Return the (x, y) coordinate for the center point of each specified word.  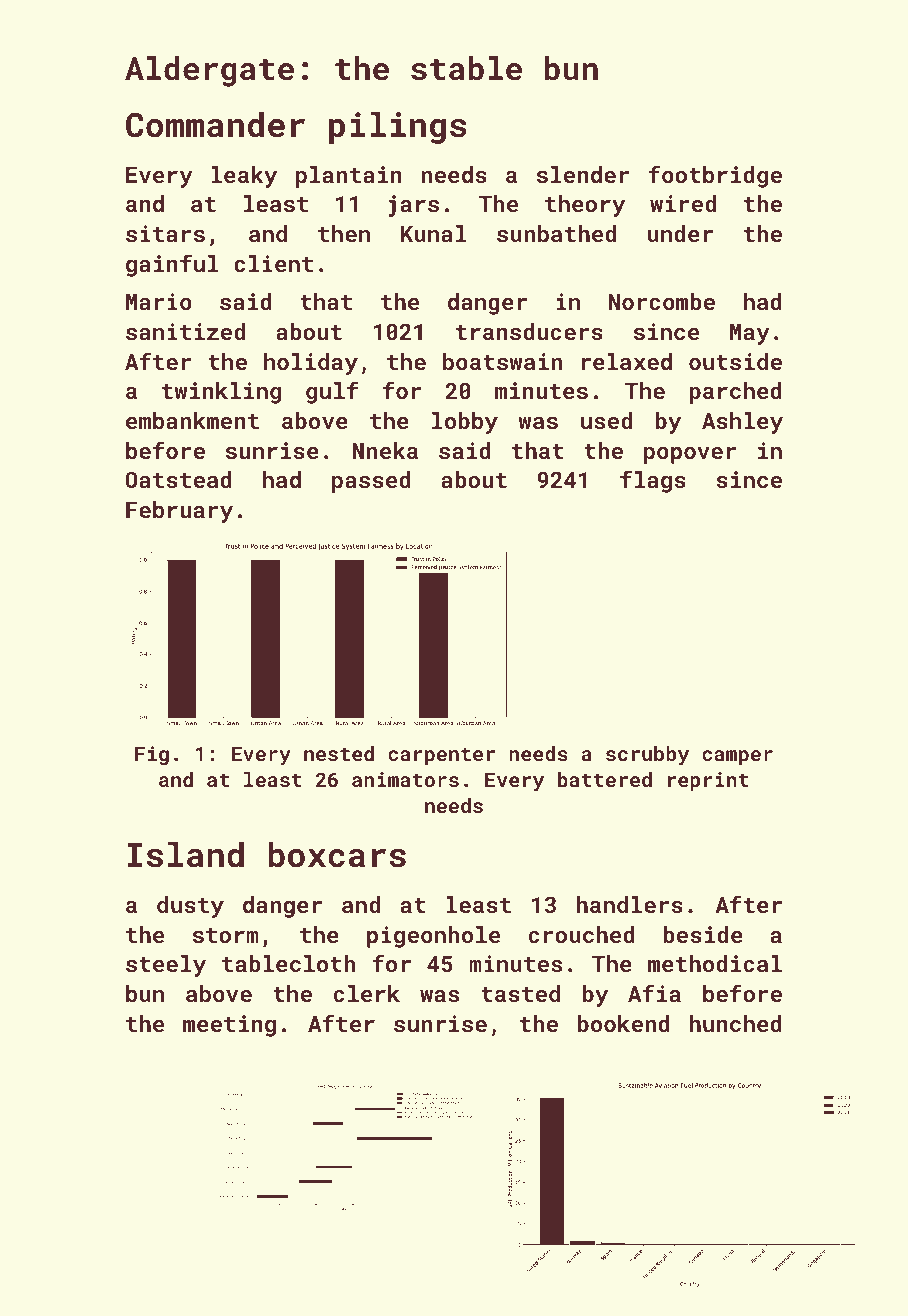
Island (186, 854)
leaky (244, 177)
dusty (190, 907)
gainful (172, 265)
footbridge (715, 176)
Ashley (742, 423)
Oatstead (178, 479)
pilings (397, 127)
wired (683, 203)
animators (405, 779)
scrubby (647, 756)
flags (653, 481)
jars (413, 206)
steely (166, 966)
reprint (708, 781)
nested (339, 753)
